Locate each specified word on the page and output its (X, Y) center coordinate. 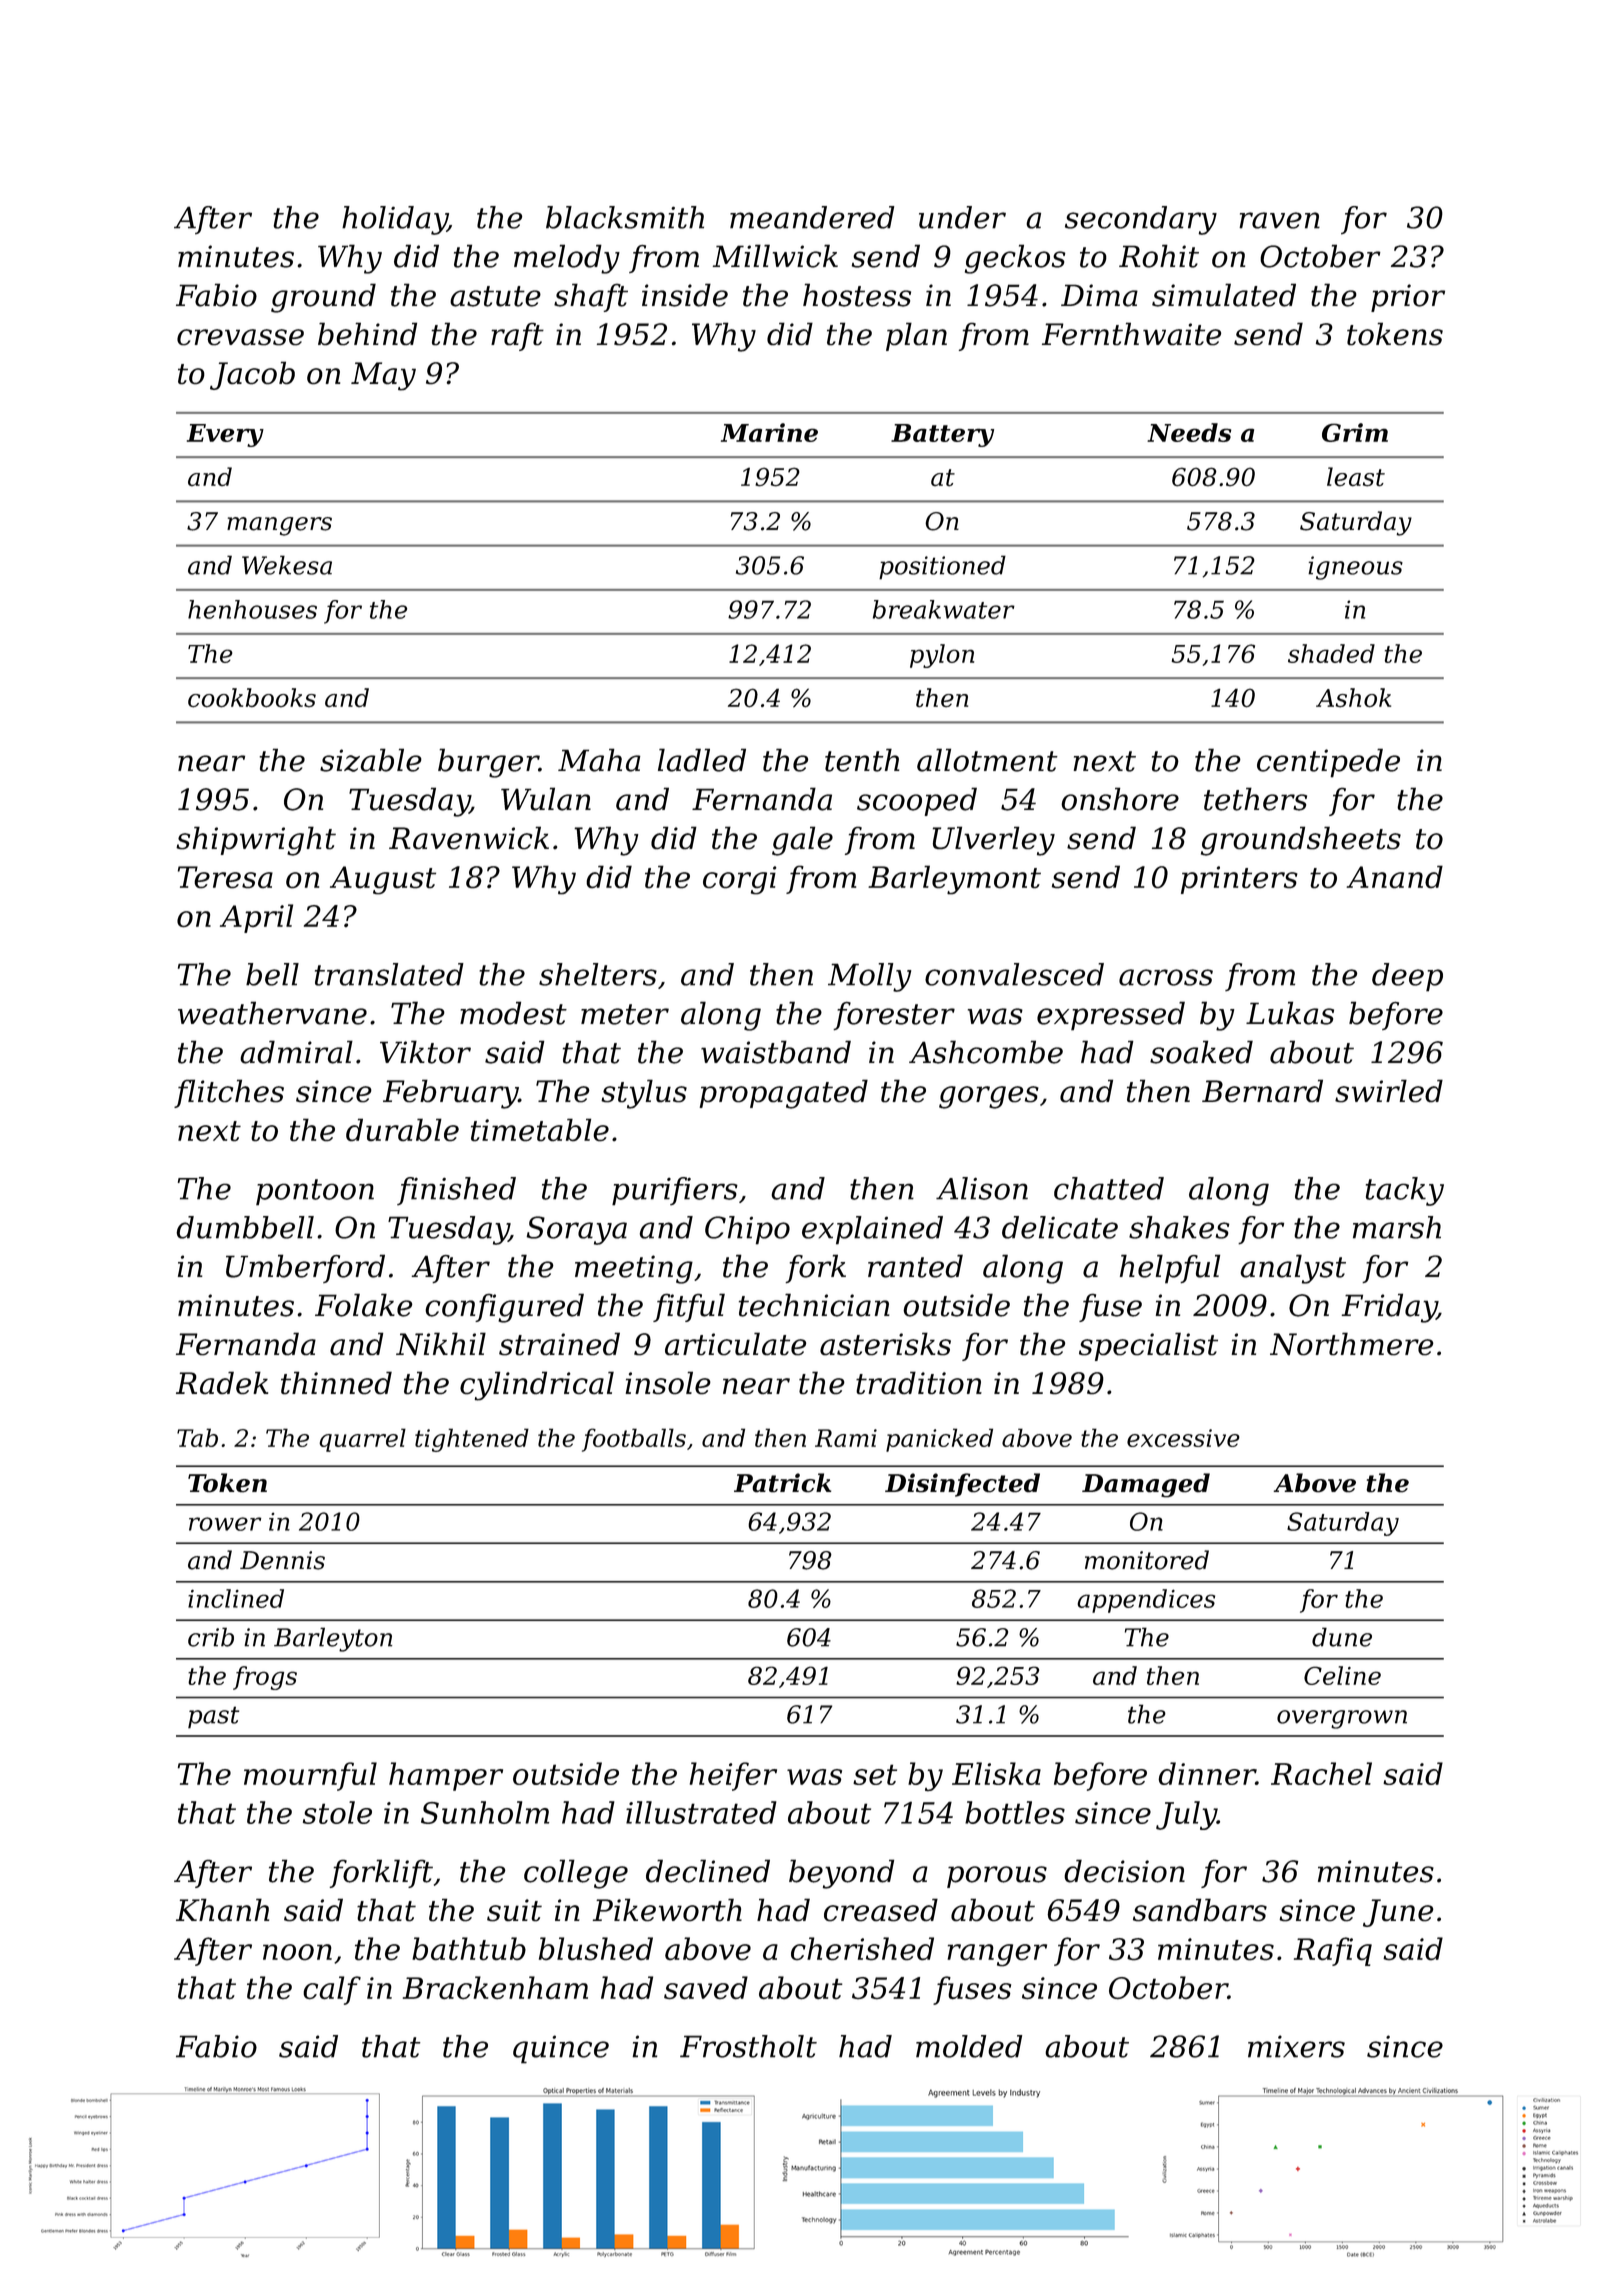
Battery (942, 435)
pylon (942, 656)
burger (488, 763)
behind (367, 334)
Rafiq (1333, 1951)
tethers (1255, 799)
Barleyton (333, 1639)
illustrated (701, 1812)
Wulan (546, 799)
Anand (1394, 876)
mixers (1296, 2046)
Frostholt (748, 2046)
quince (561, 2049)
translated (389, 974)
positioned (942, 567)
